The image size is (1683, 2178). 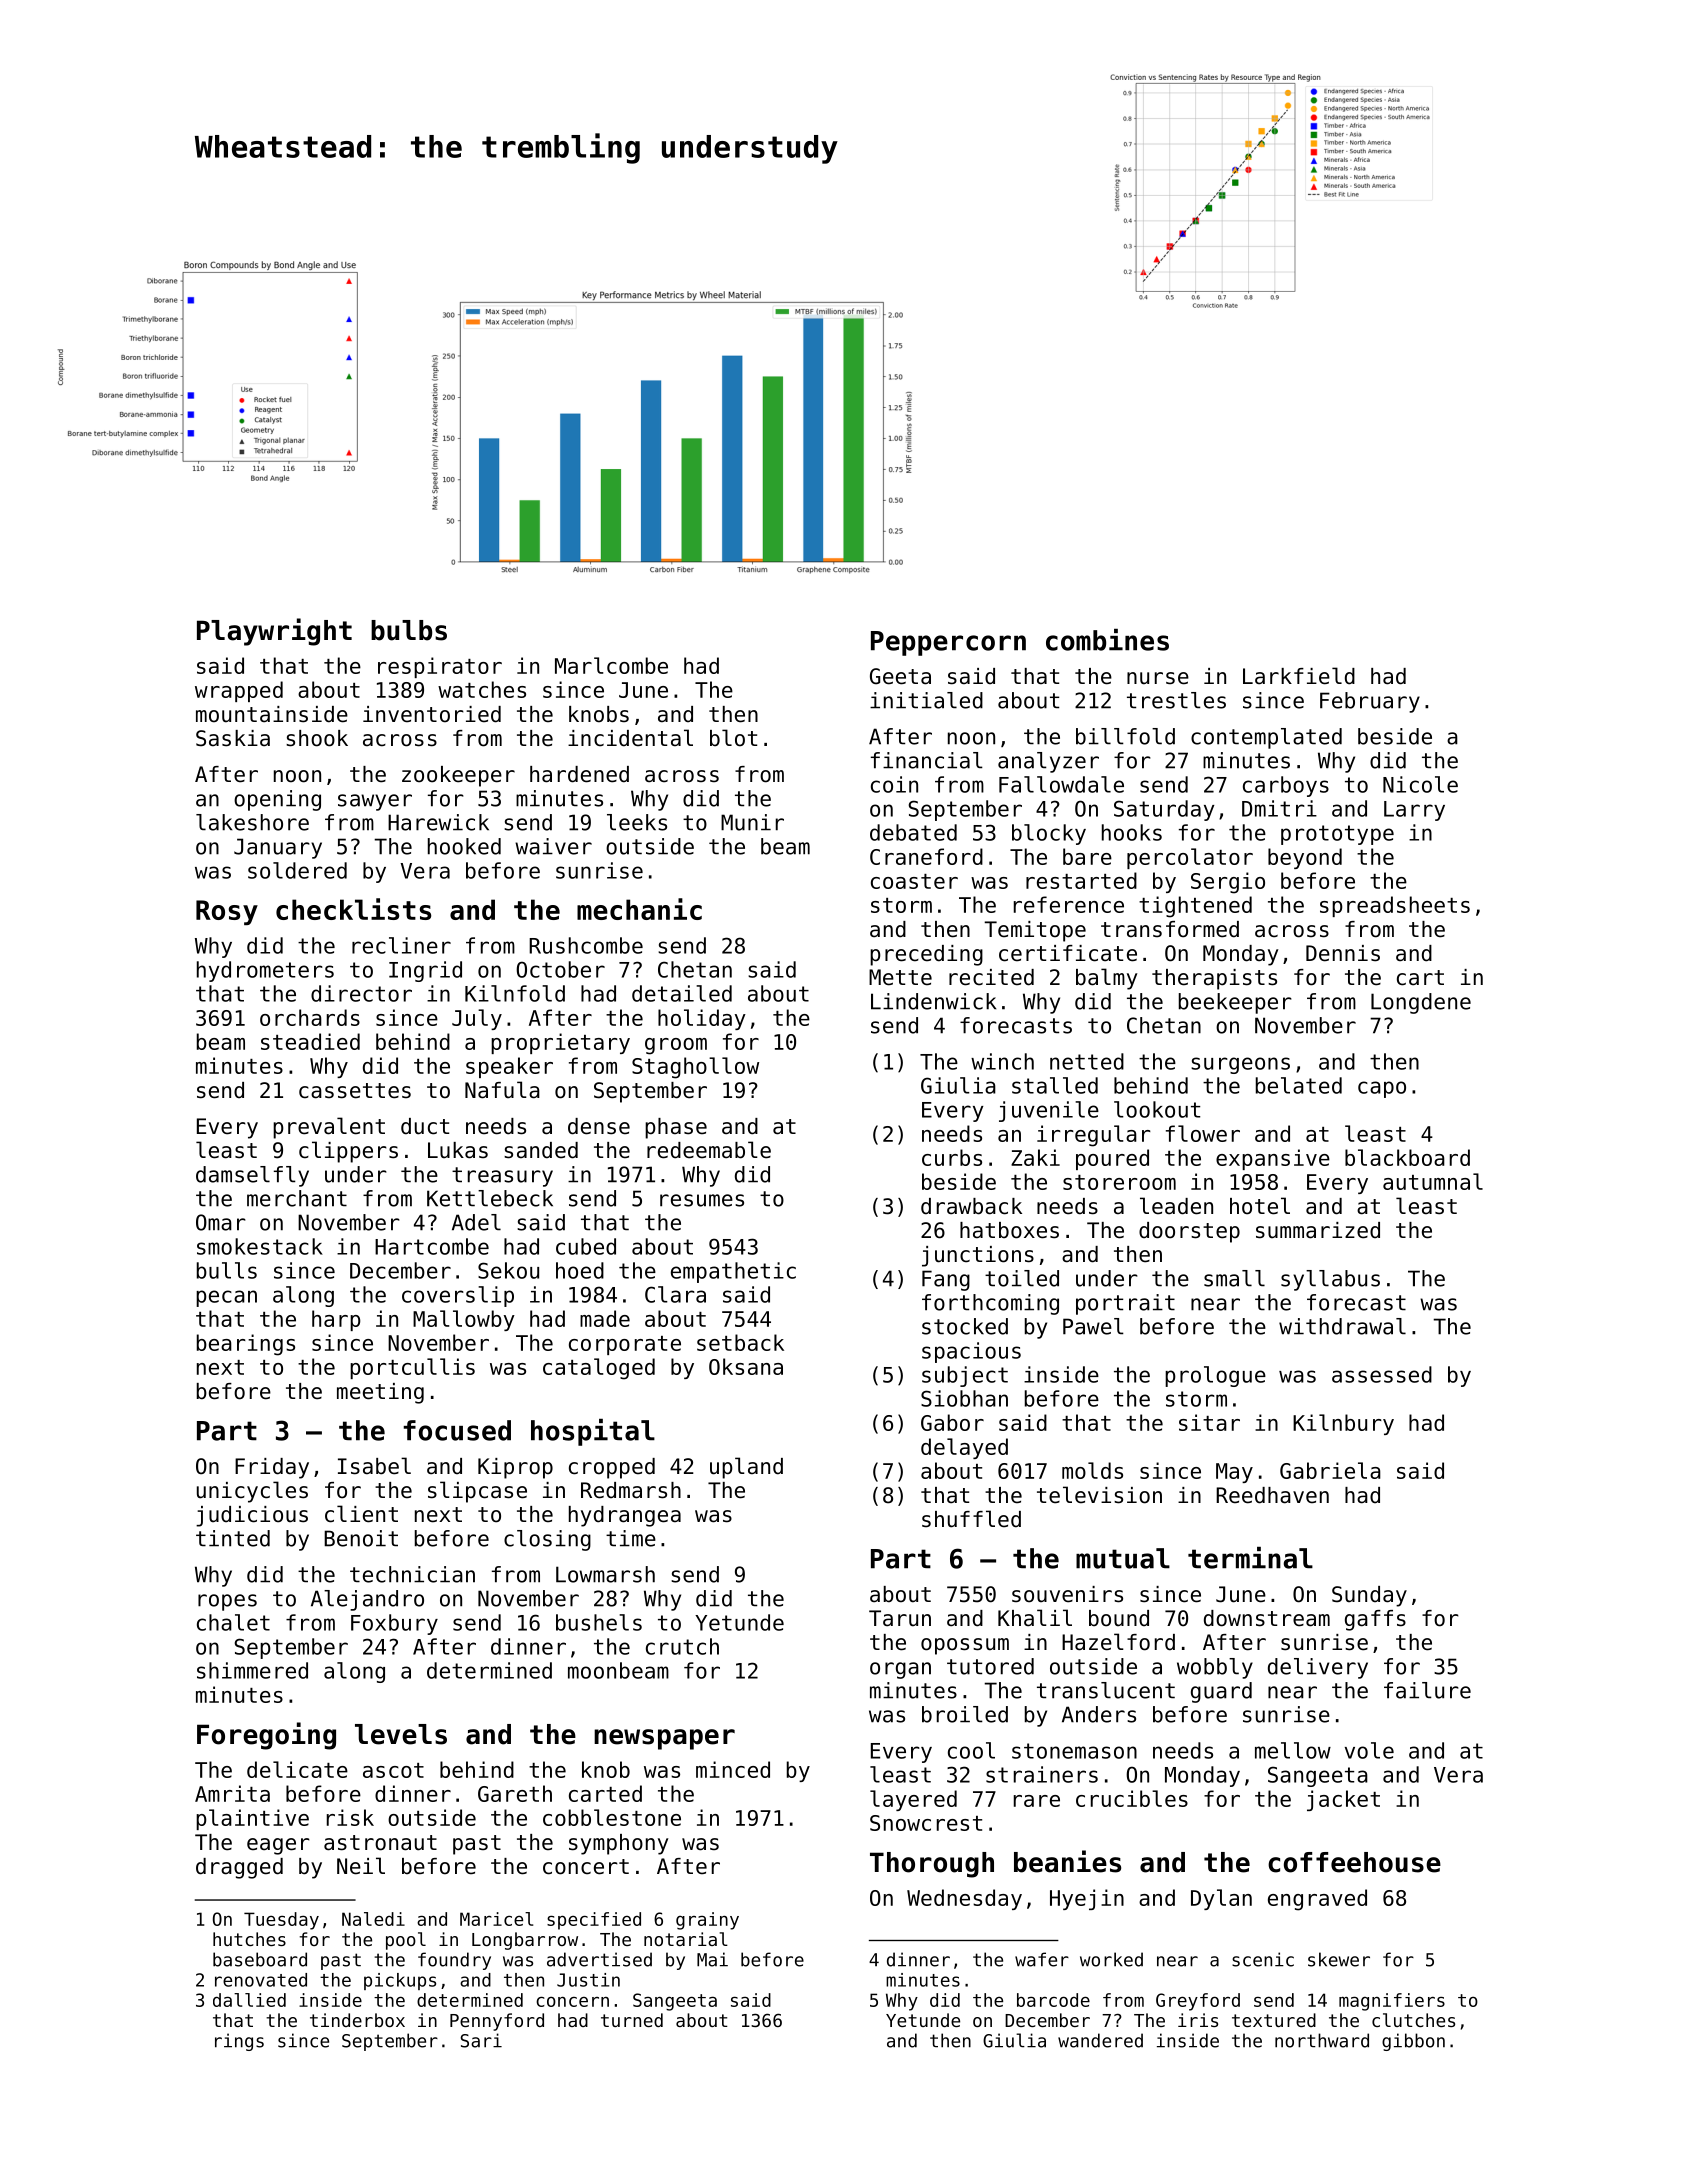 What do you see at coordinates (1420, 784) in the page?
I see `Nicole` at bounding box center [1420, 784].
